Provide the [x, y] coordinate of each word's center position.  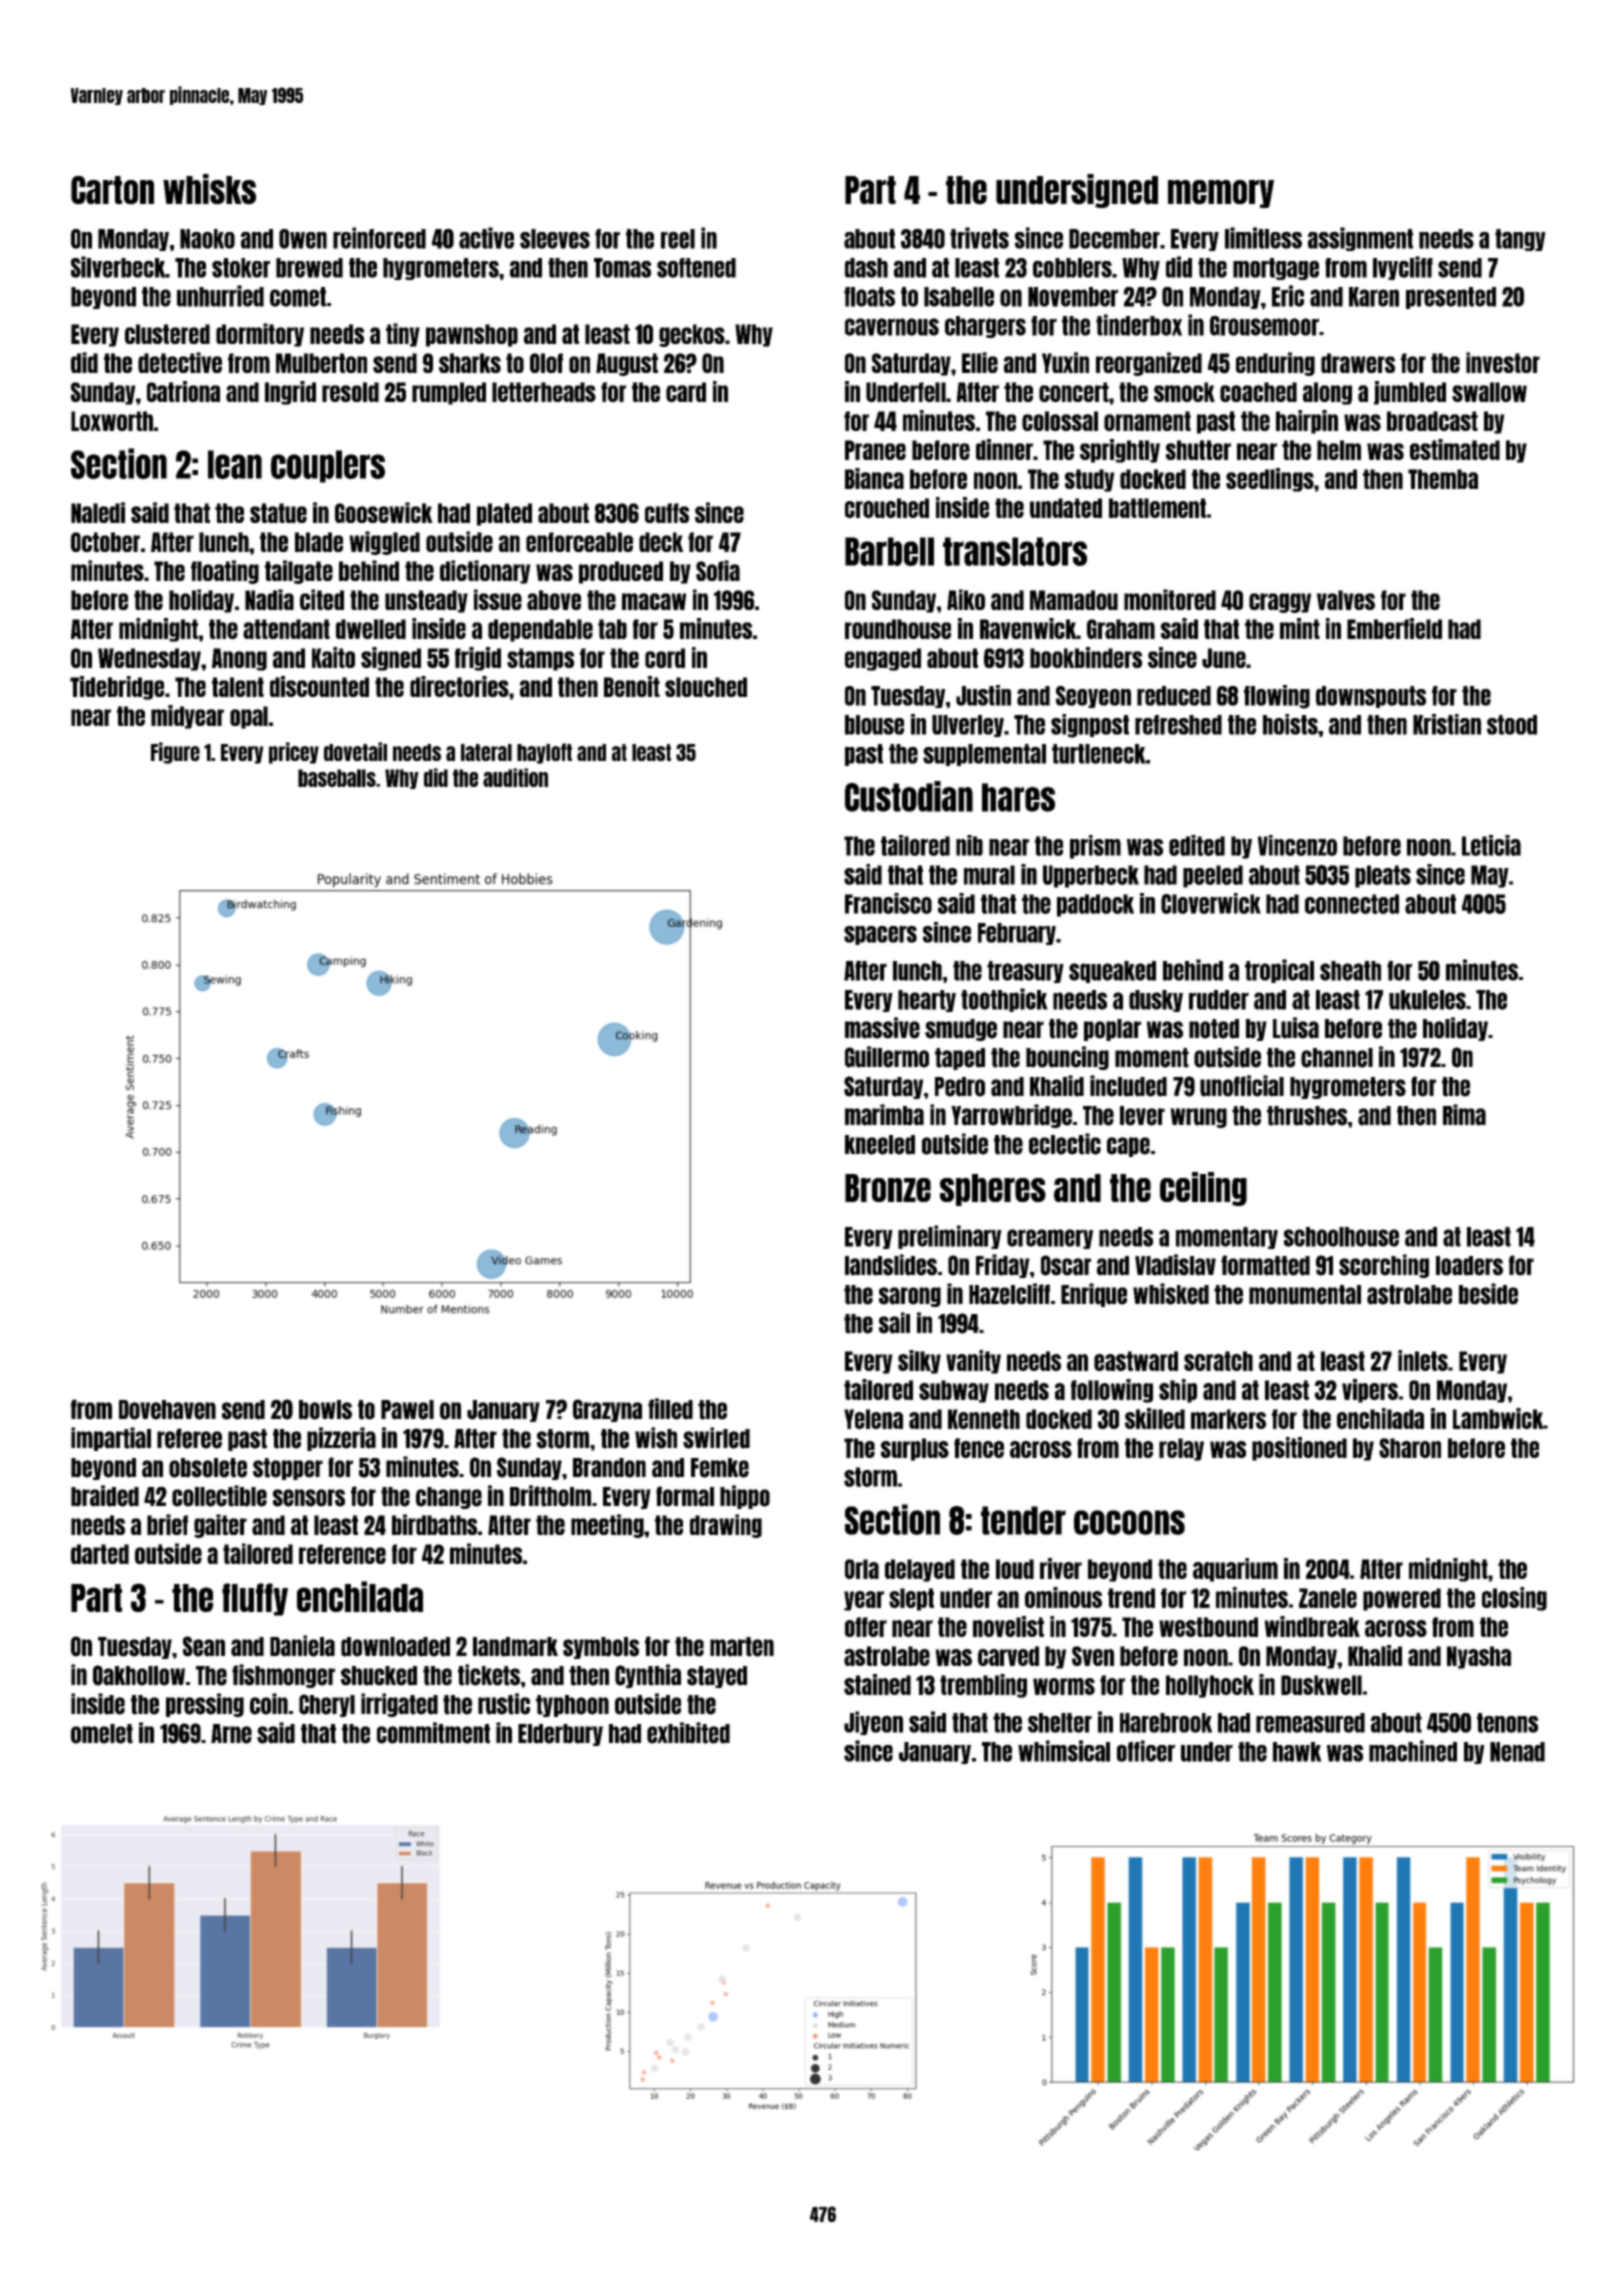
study [1090, 480]
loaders [1469, 1266]
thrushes [1307, 1116]
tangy [1520, 240]
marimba [884, 1115]
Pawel [407, 1410]
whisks [209, 189]
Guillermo [887, 1057]
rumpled [449, 393]
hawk [1297, 1752]
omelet [102, 1734]
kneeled [880, 1145]
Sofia [718, 570]
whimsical [1064, 1751]
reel [678, 239]
